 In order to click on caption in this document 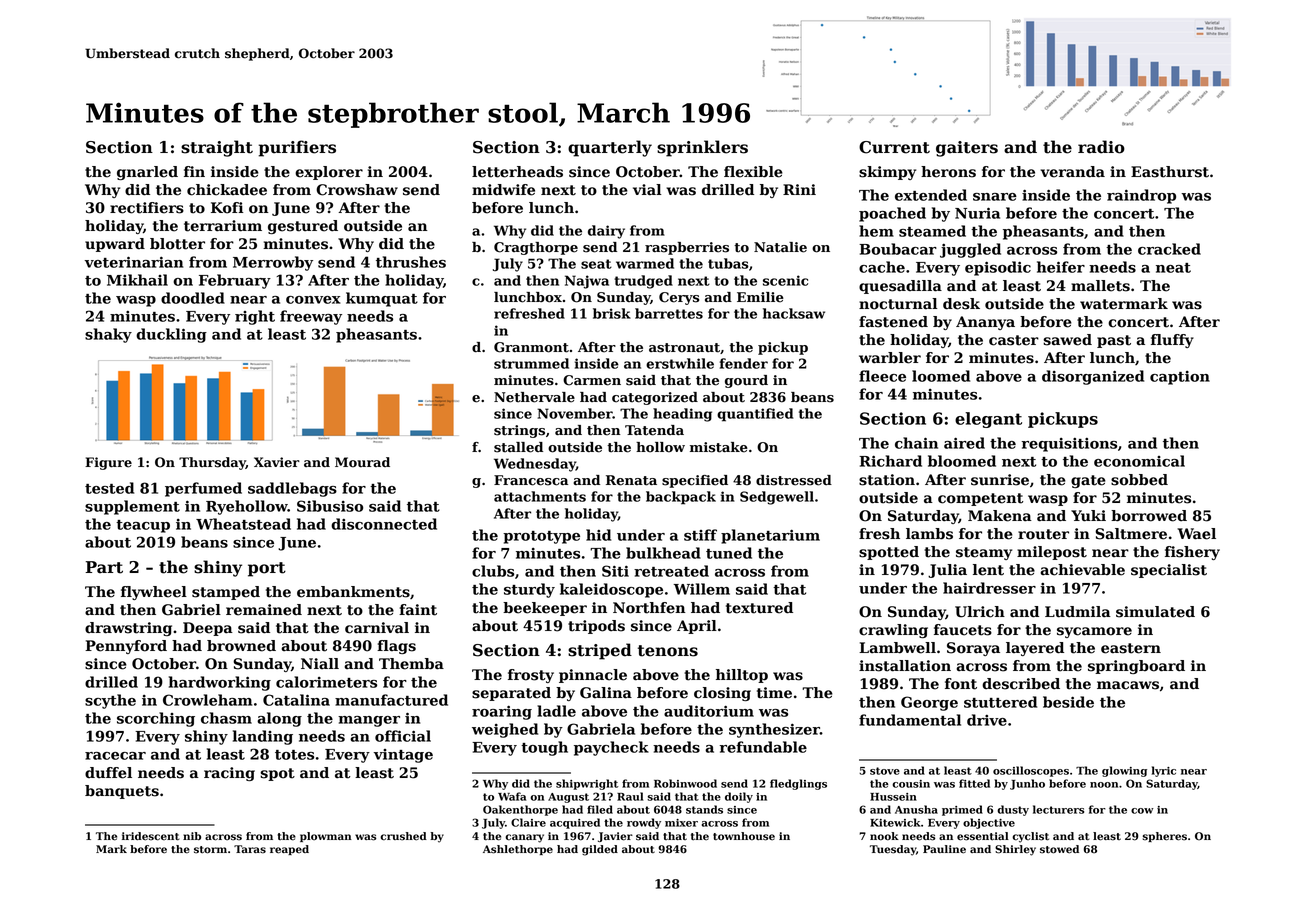, I will do `click(1180, 378)`.
